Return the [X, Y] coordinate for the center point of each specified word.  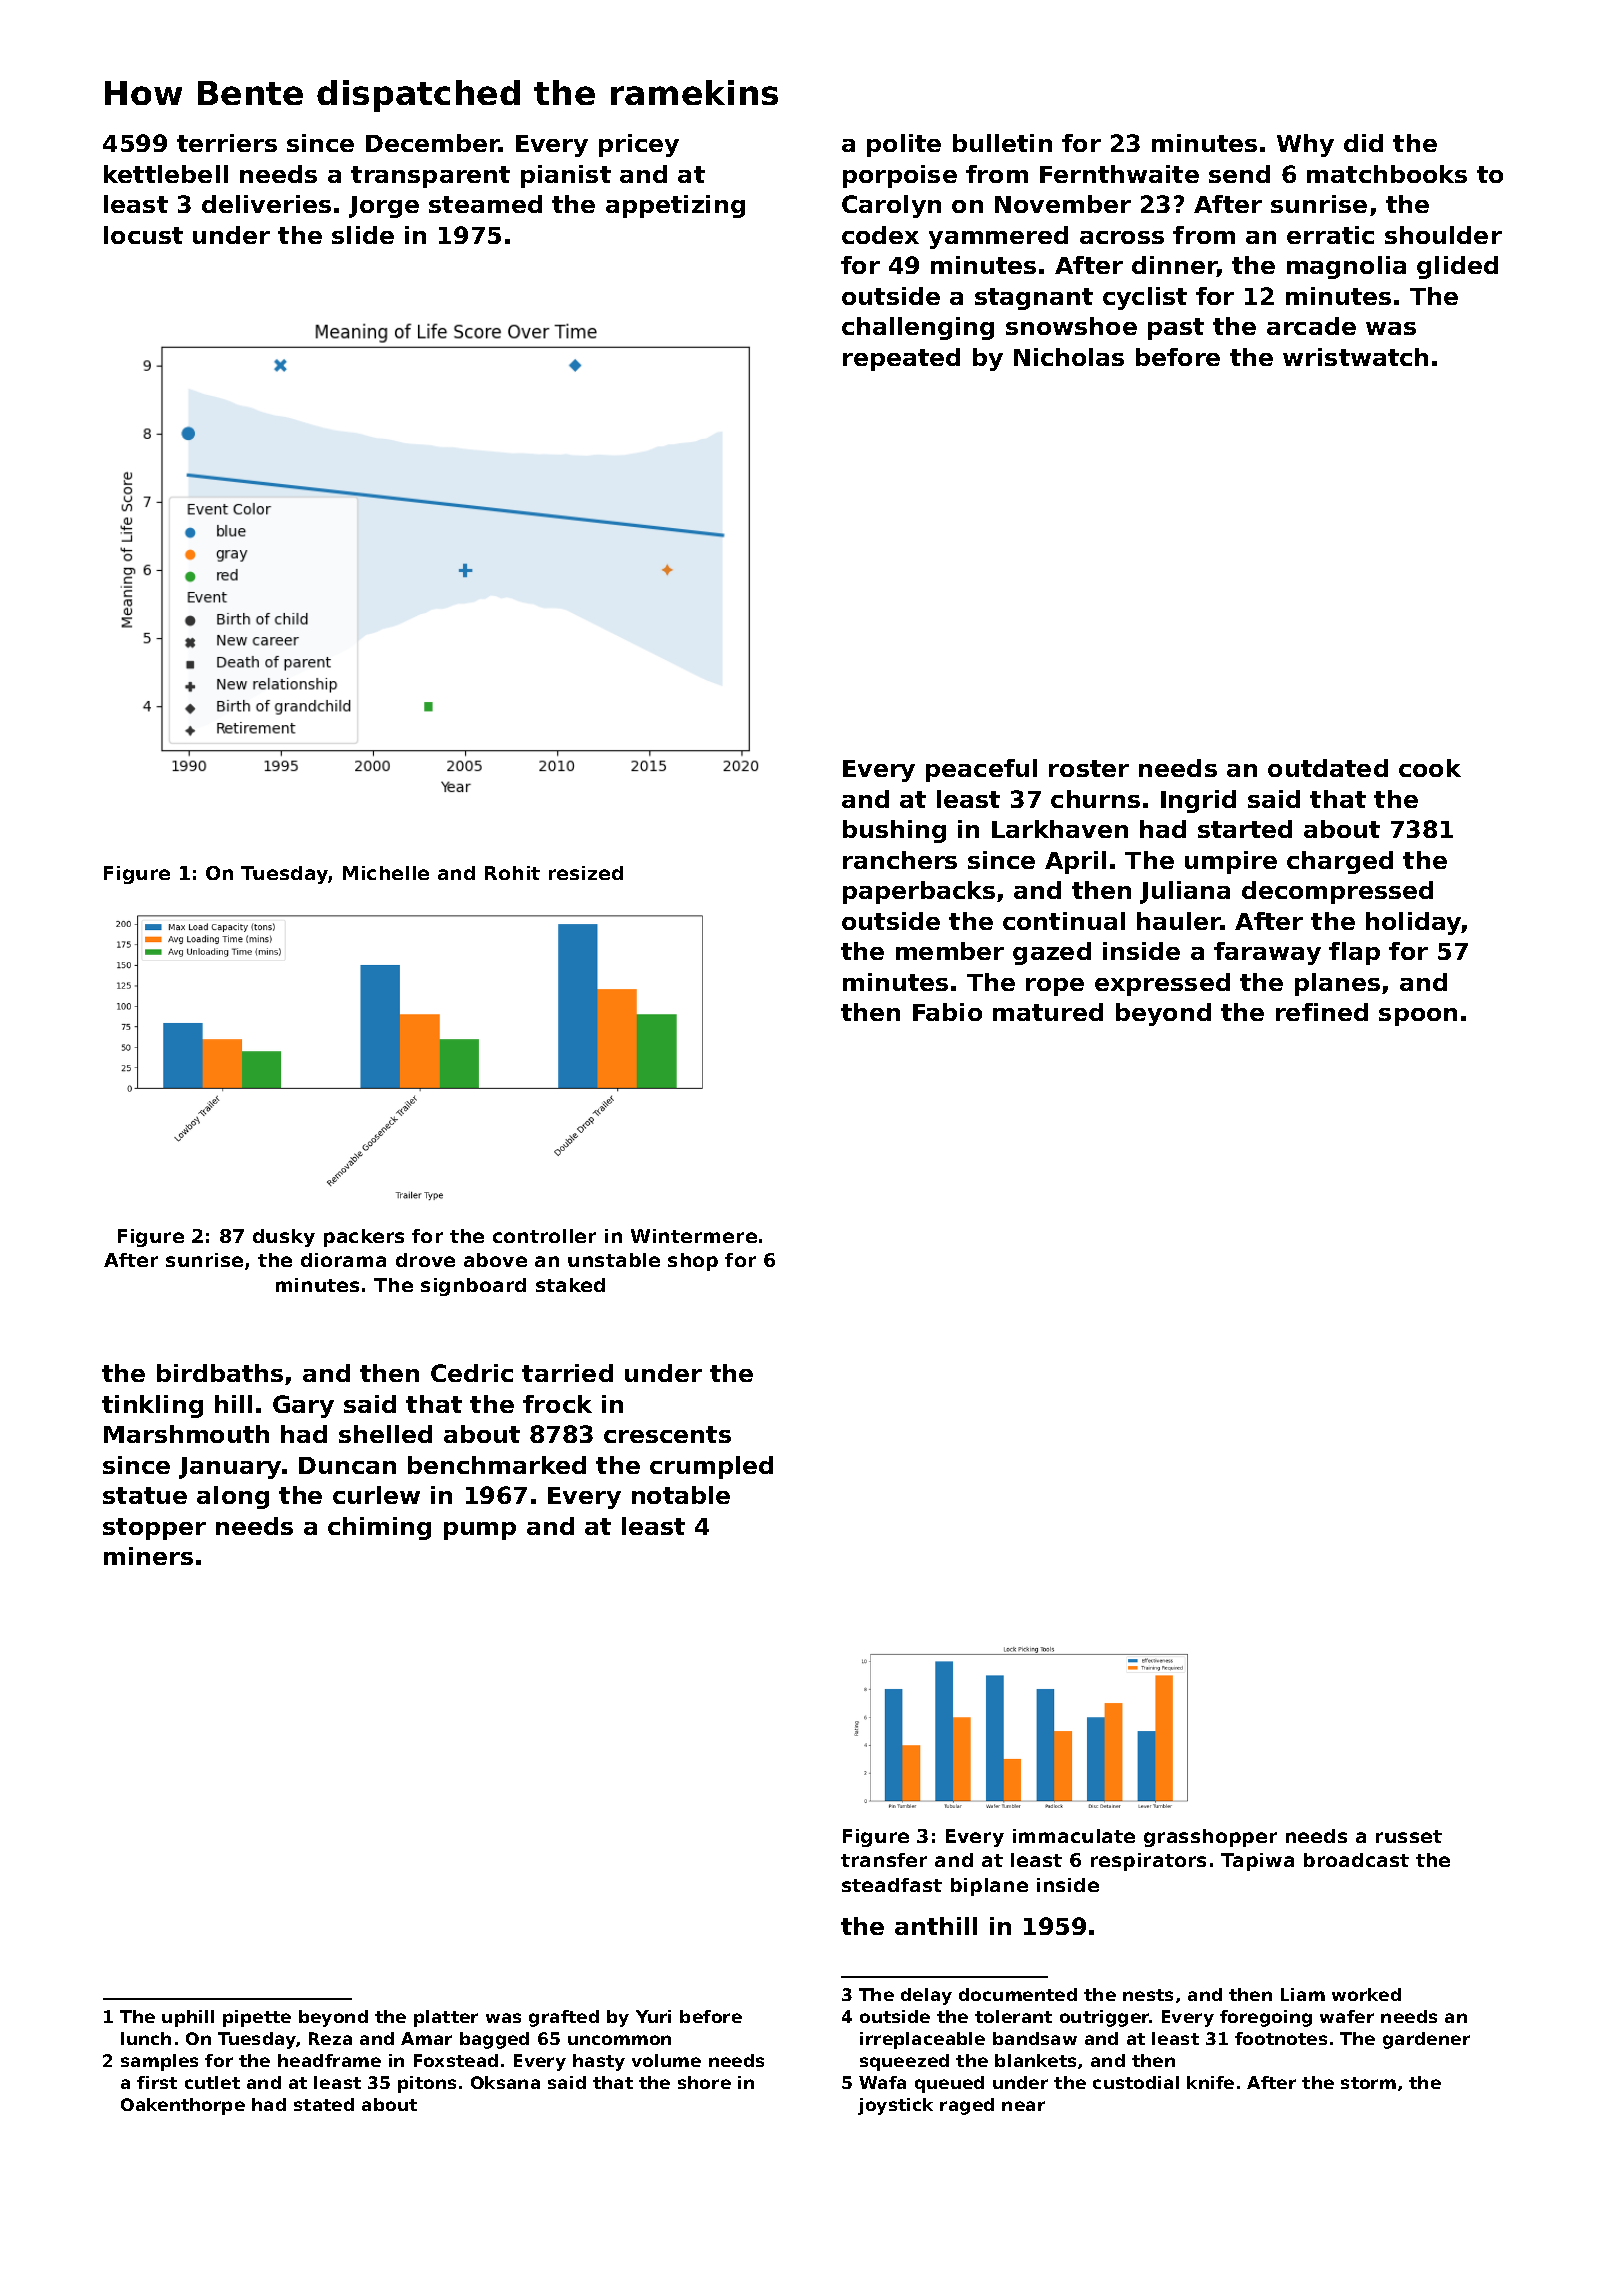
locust [143, 235]
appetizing [675, 206]
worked [1366, 1994]
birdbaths [220, 1373]
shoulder [1443, 235]
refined [1322, 1012]
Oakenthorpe [183, 2106]
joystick [895, 2106]
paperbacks [919, 892]
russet [1409, 1836]
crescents [667, 1434]
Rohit [512, 873]
